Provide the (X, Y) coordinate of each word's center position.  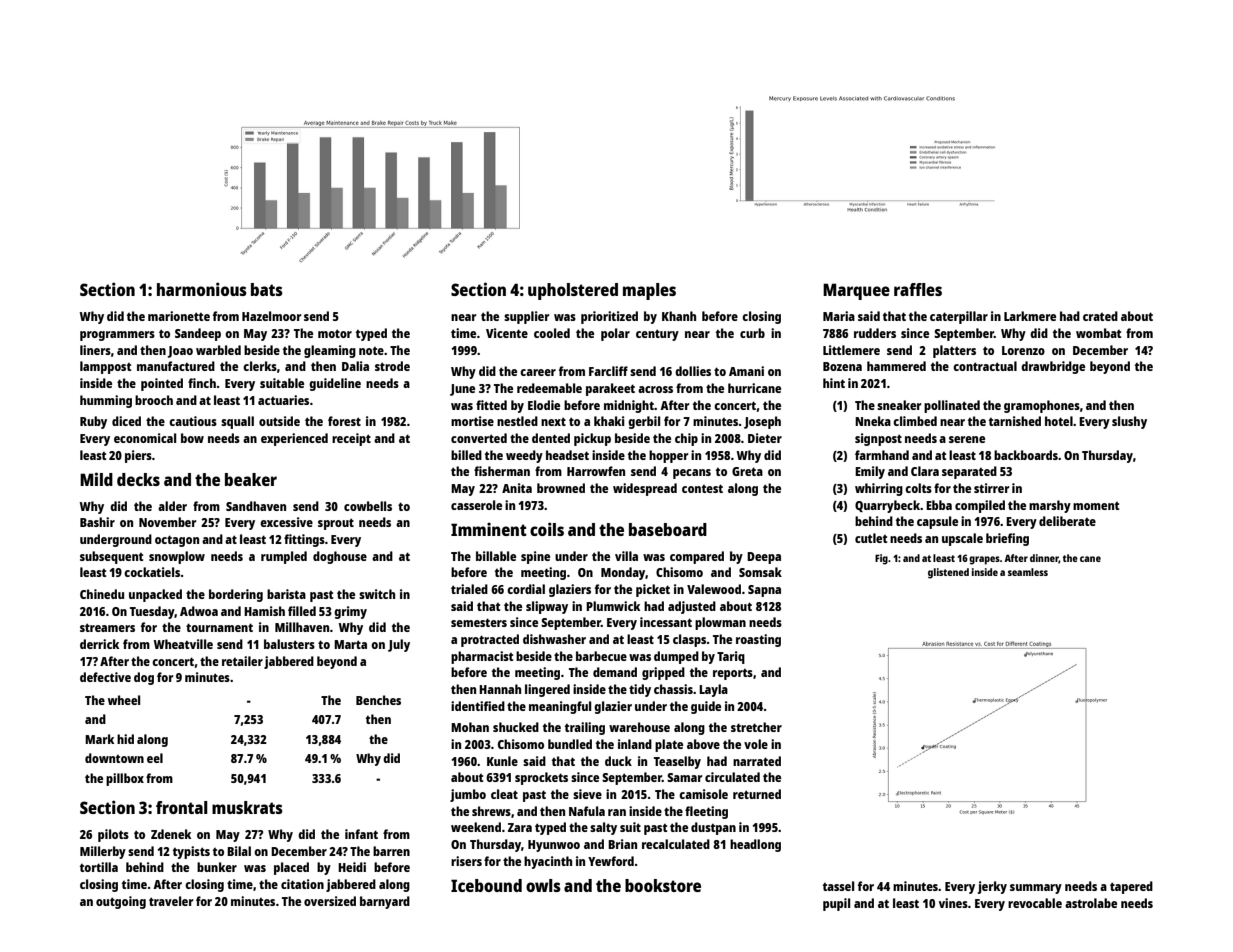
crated (1100, 316)
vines (953, 903)
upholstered (573, 291)
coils (547, 529)
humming (106, 401)
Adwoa (199, 611)
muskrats (247, 807)
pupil (836, 904)
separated (969, 472)
